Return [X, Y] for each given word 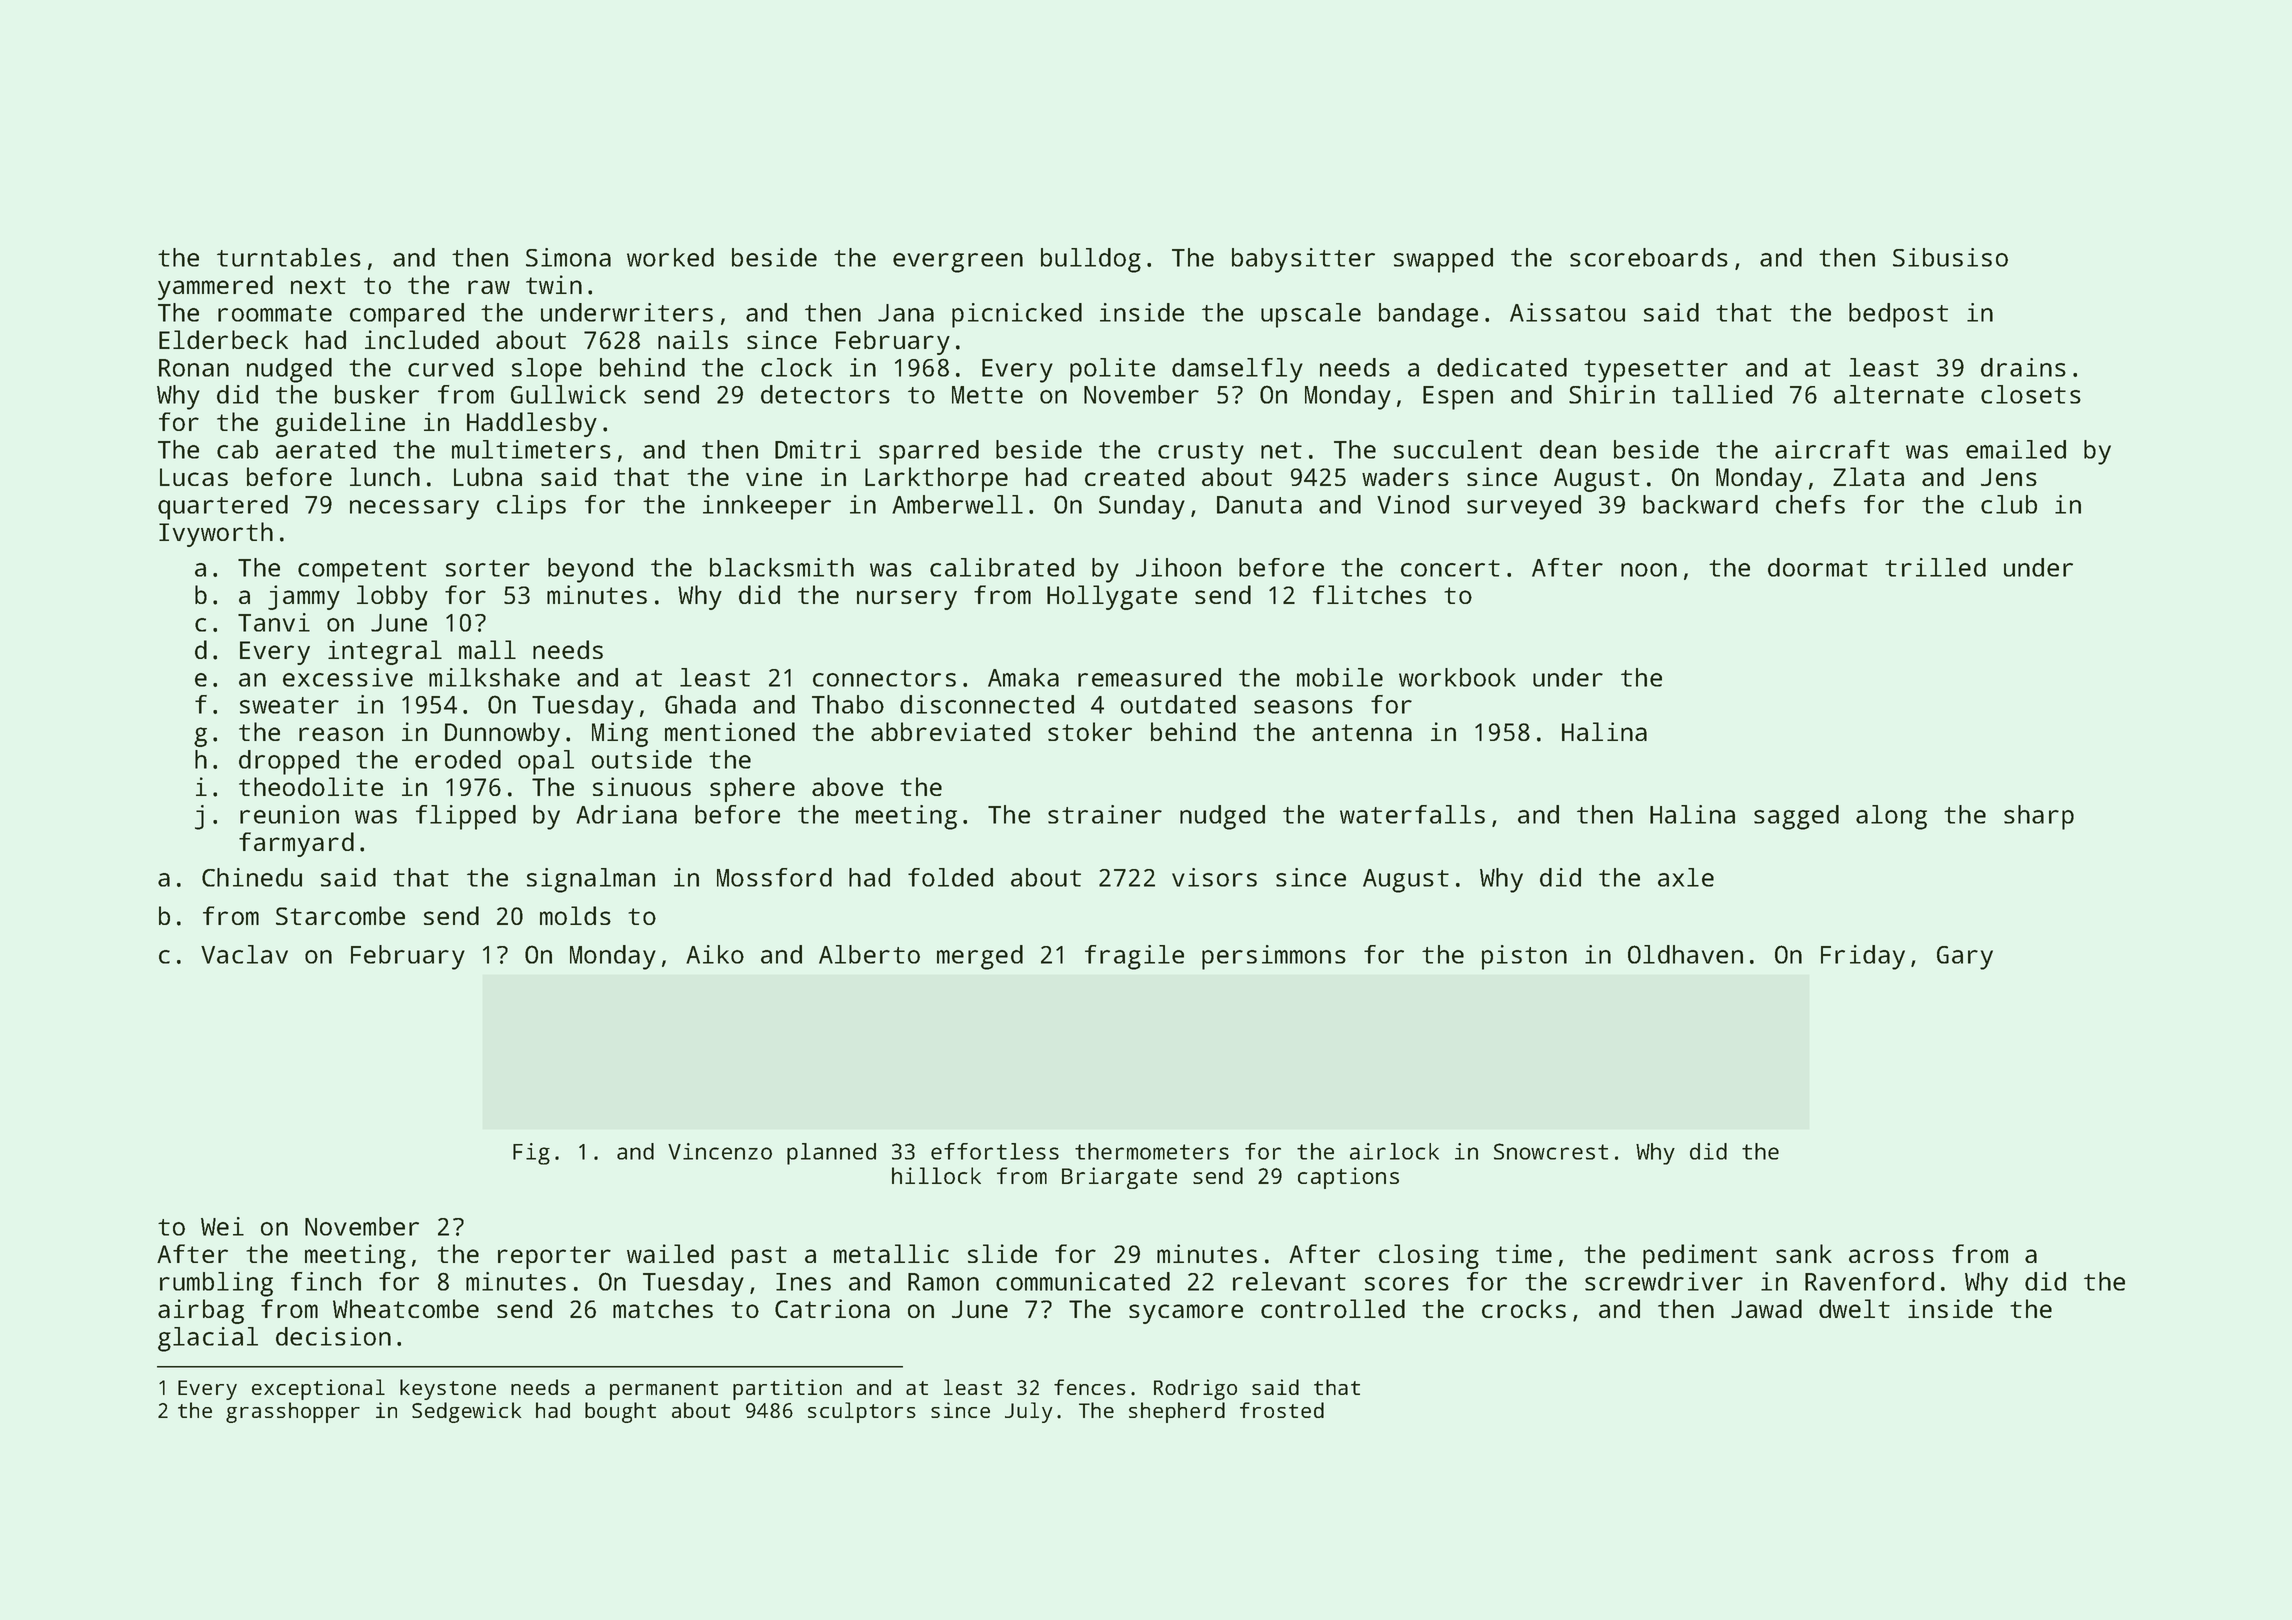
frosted [1282, 1410]
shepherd [1177, 1412]
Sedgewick [466, 1412]
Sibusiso [1950, 257]
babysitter [1303, 260]
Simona [568, 257]
